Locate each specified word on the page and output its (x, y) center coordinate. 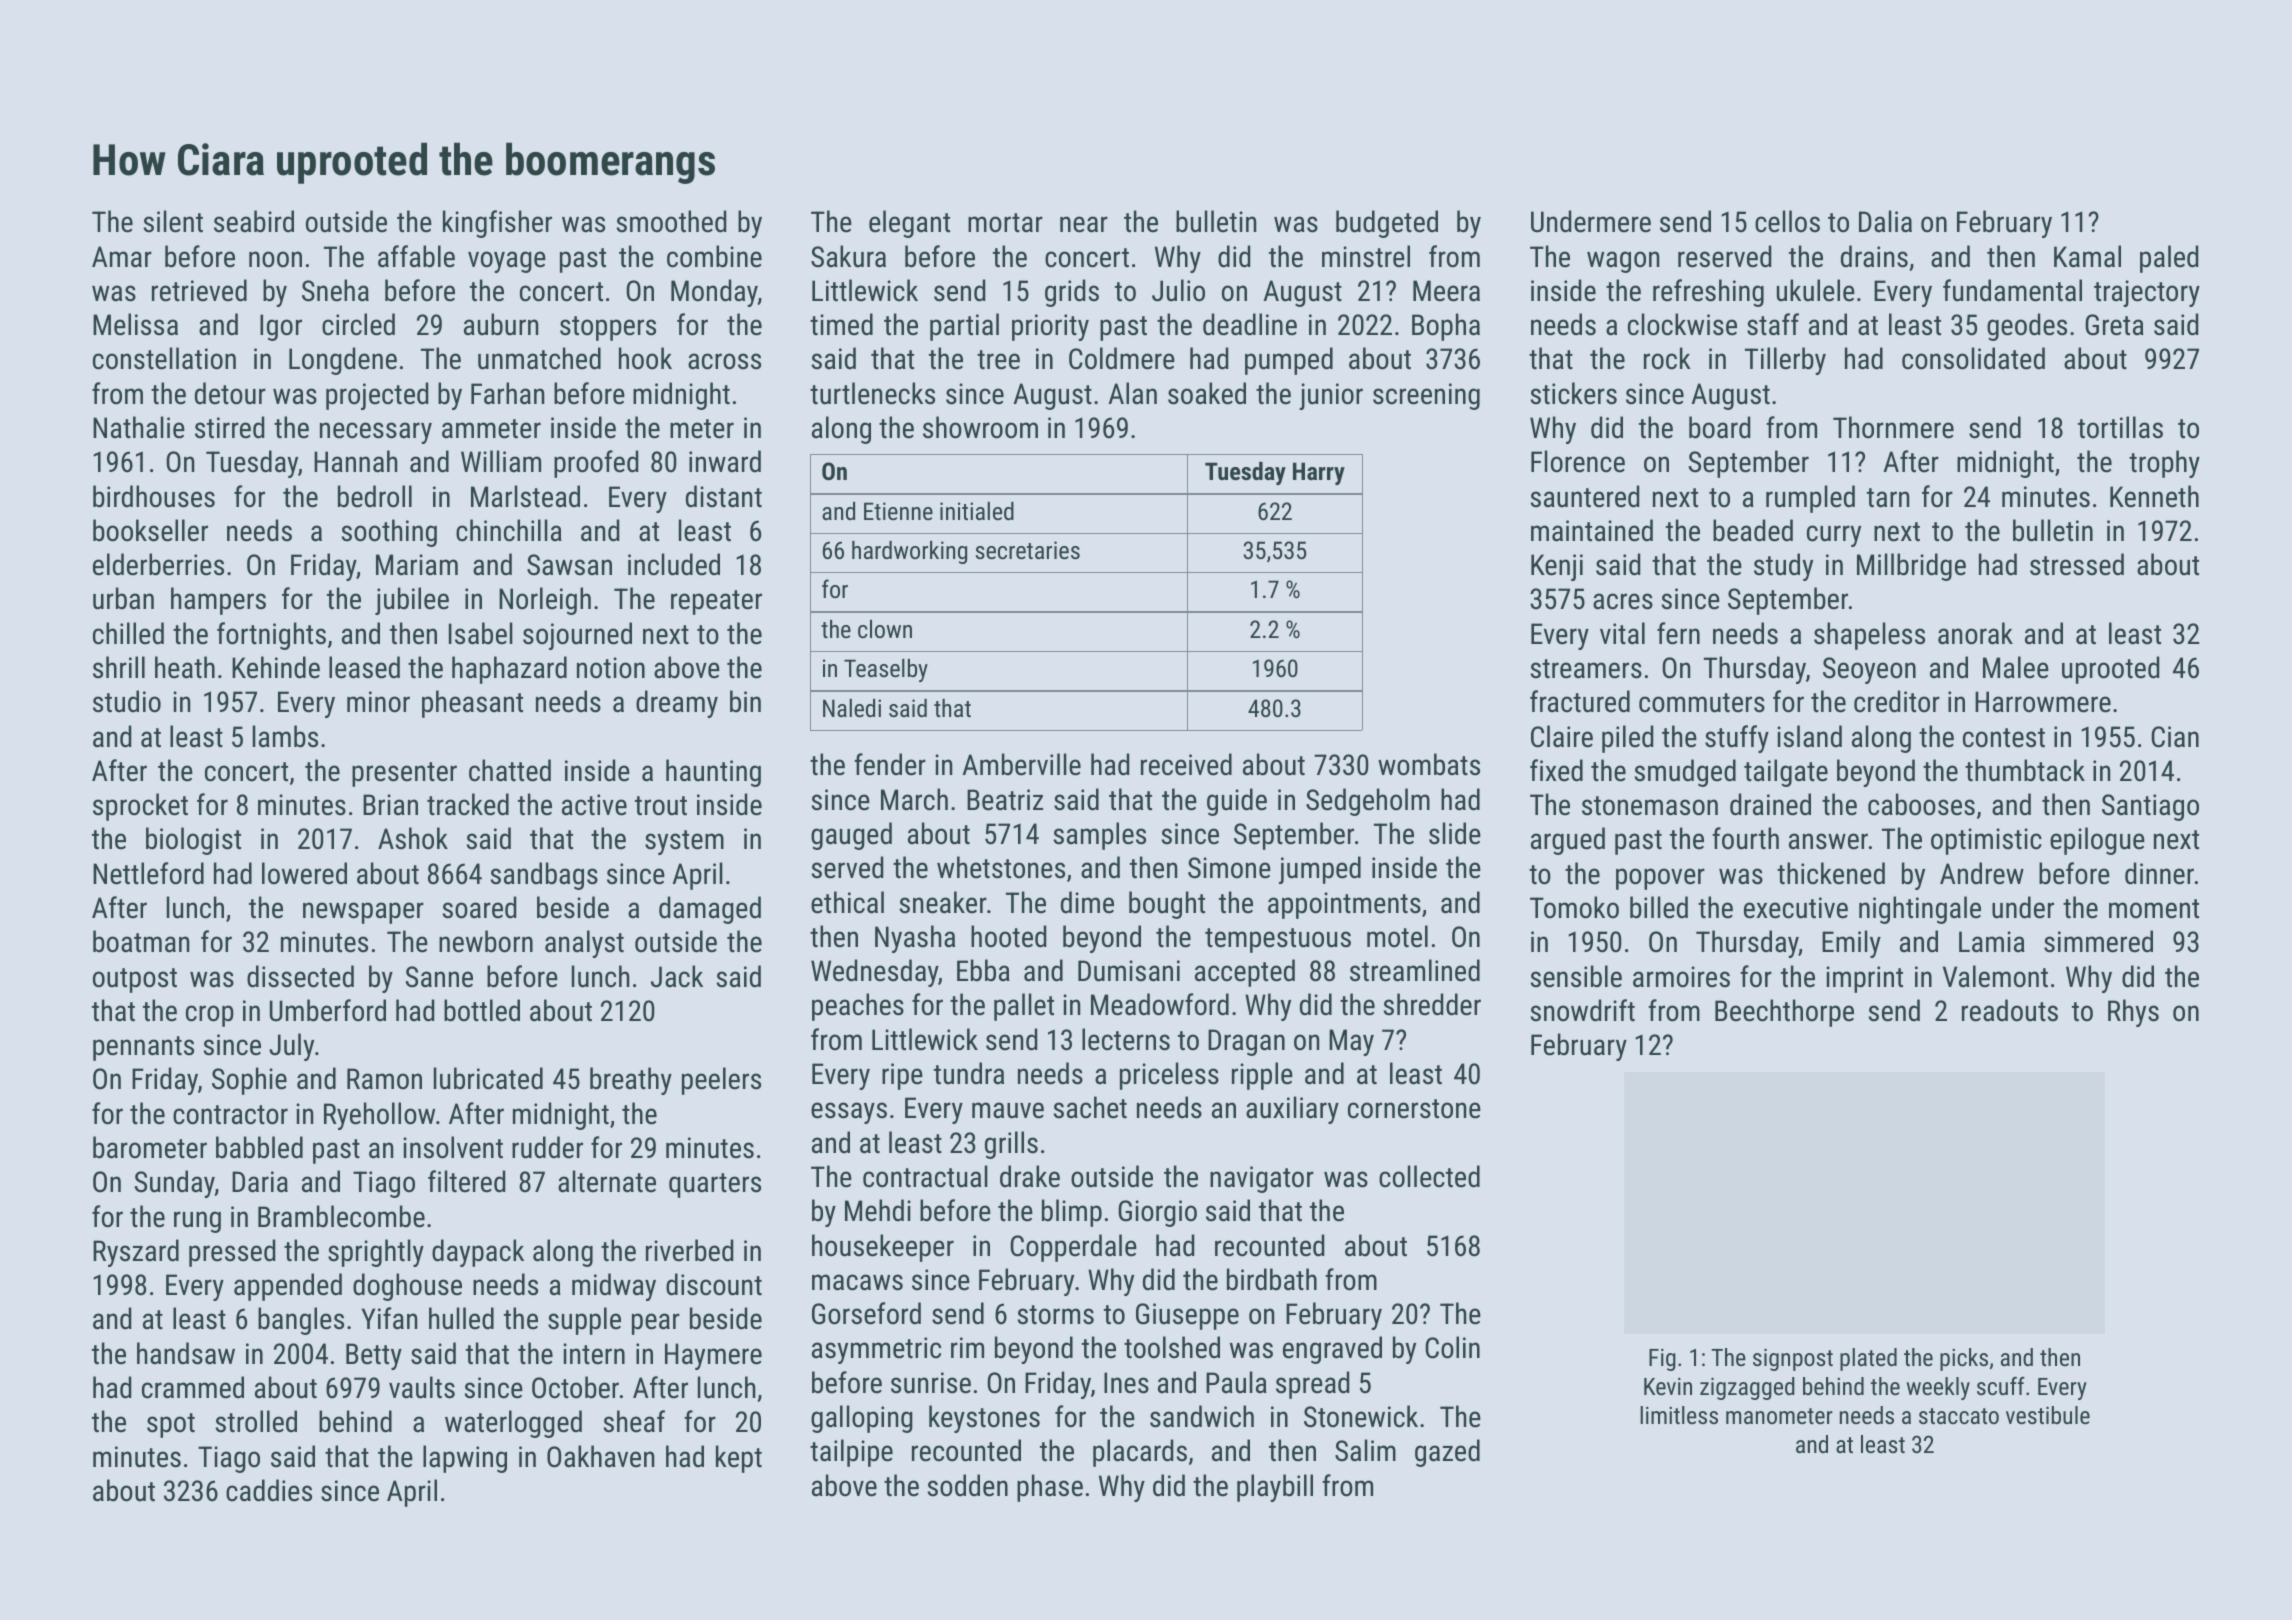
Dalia (1885, 221)
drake (1030, 1176)
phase (1050, 1488)
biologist (193, 841)
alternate (607, 1181)
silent (173, 221)
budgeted (1387, 224)
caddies (269, 1490)
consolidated (1973, 358)
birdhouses (154, 496)
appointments (1344, 905)
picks (1964, 1359)
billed (1659, 907)
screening (1426, 396)
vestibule (2048, 1415)
